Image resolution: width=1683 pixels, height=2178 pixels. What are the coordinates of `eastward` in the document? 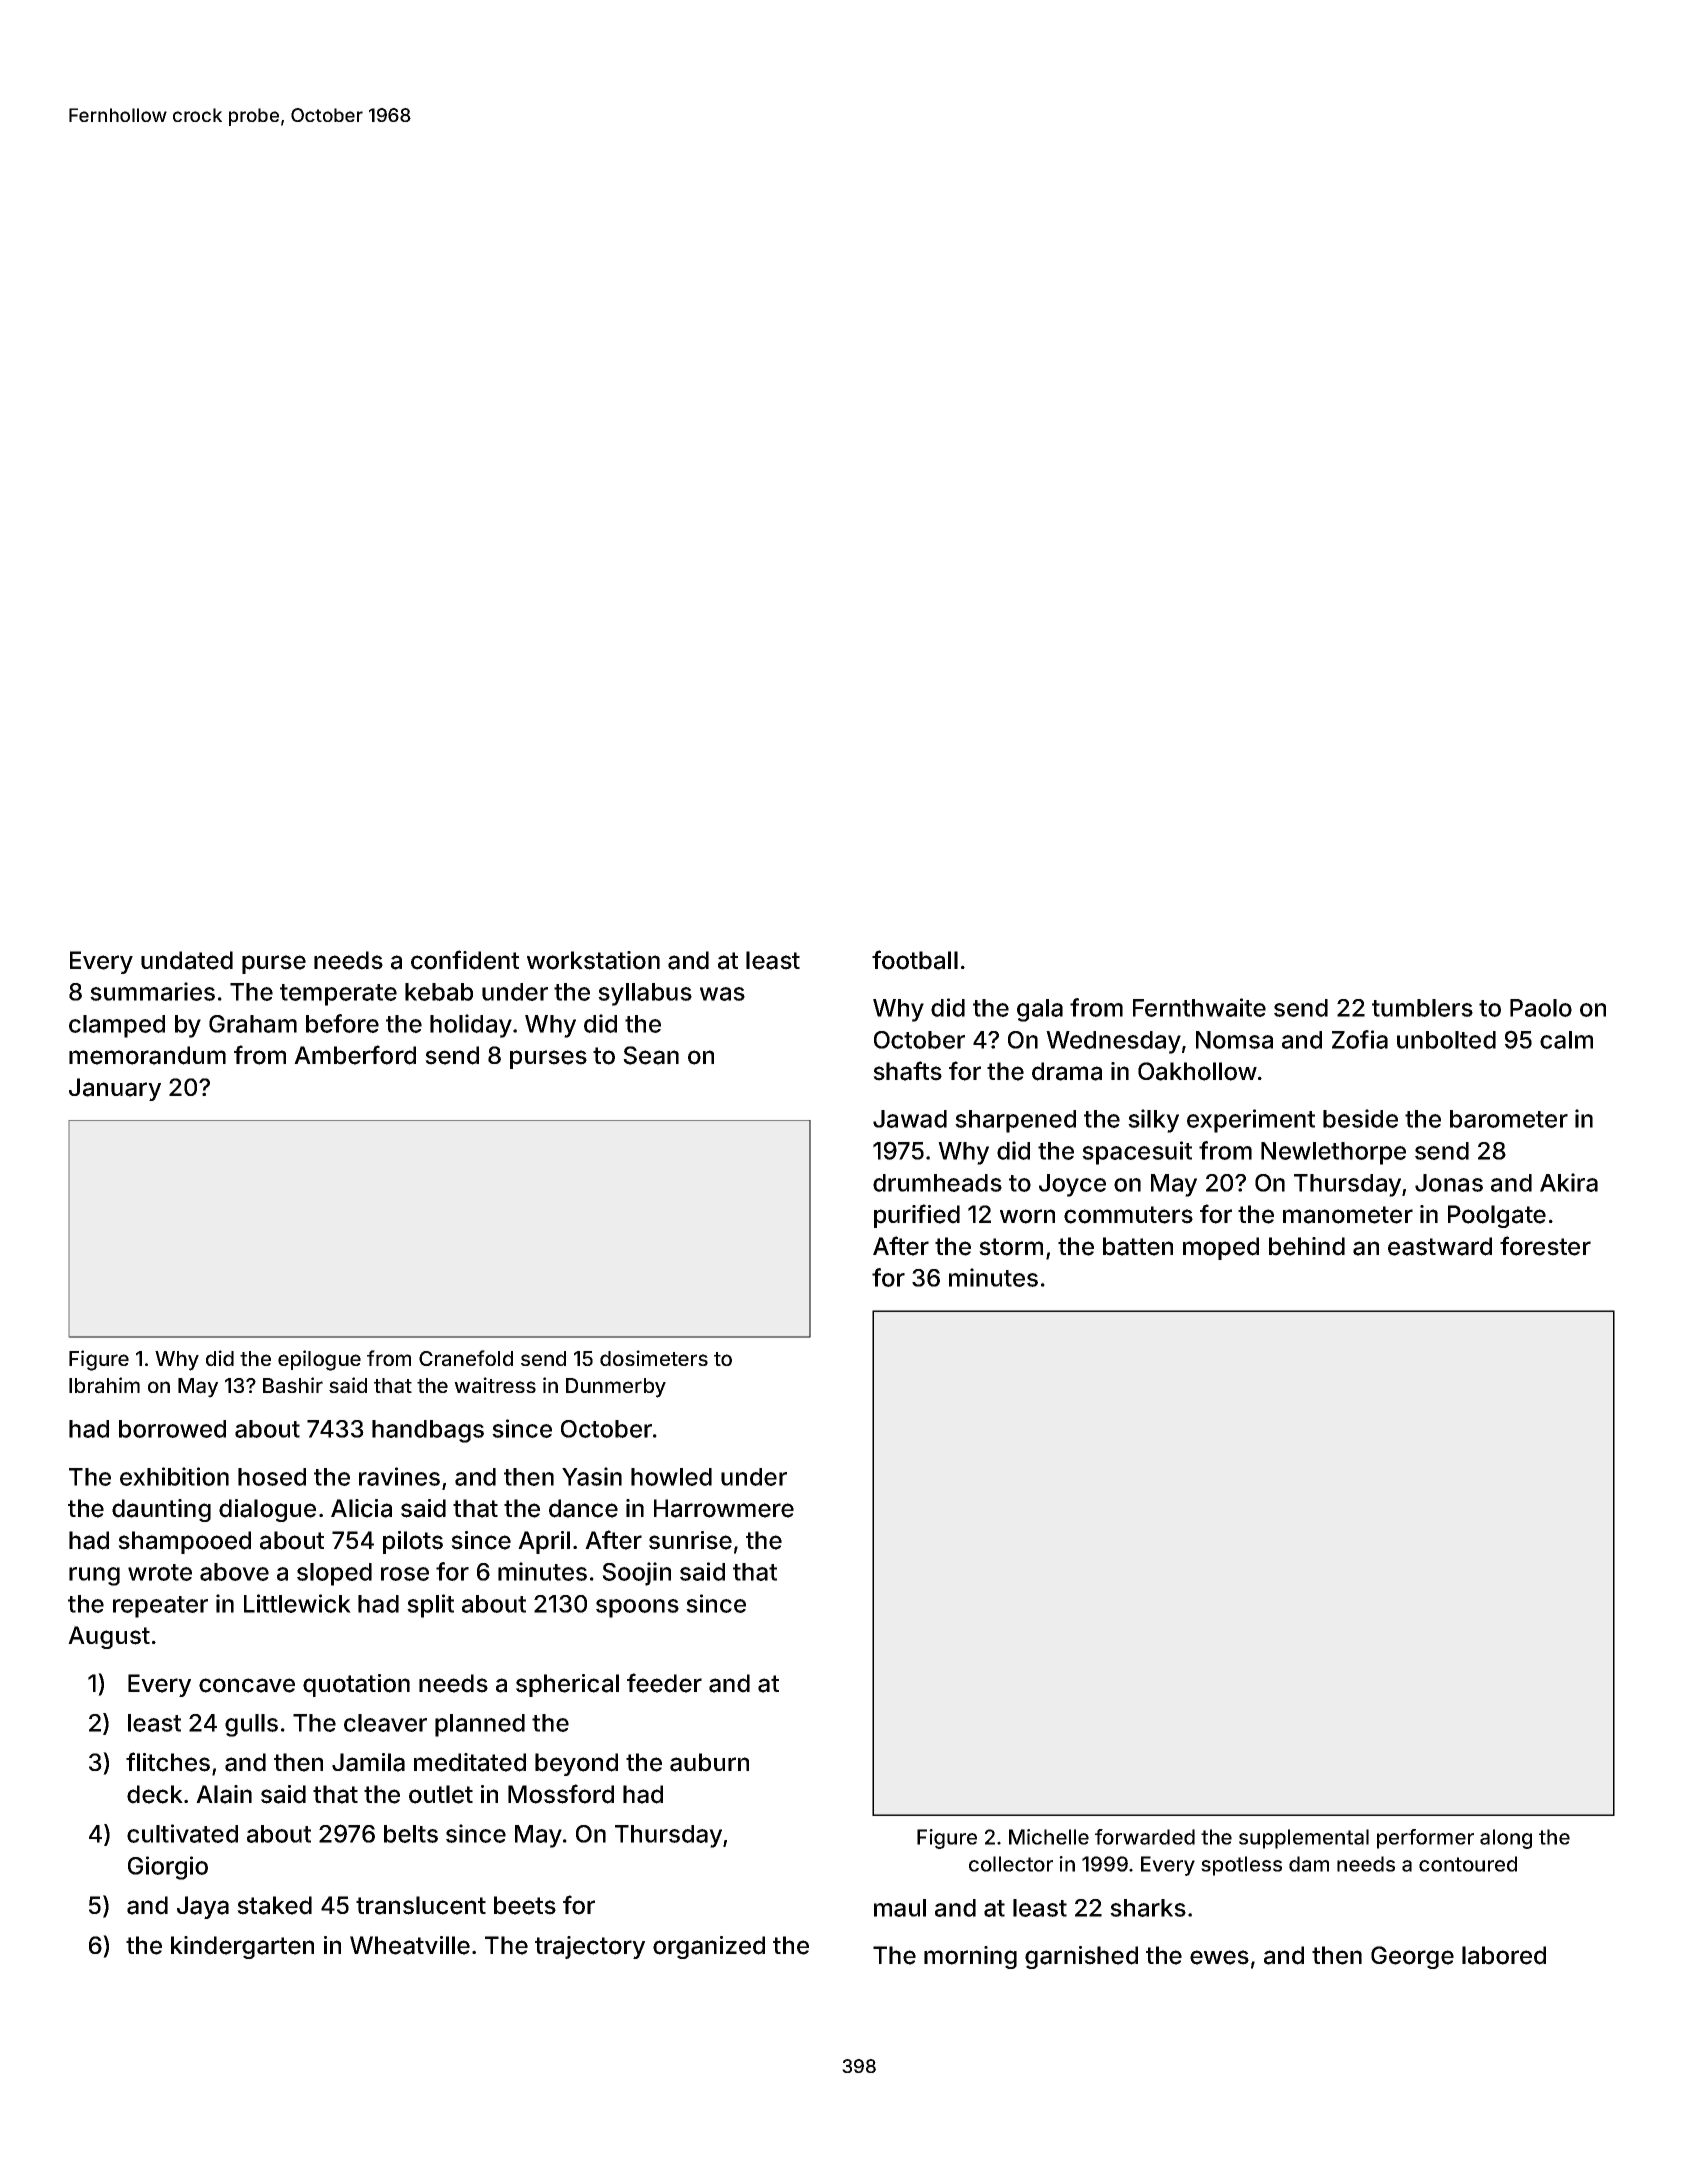 It's located at (1440, 1246).
